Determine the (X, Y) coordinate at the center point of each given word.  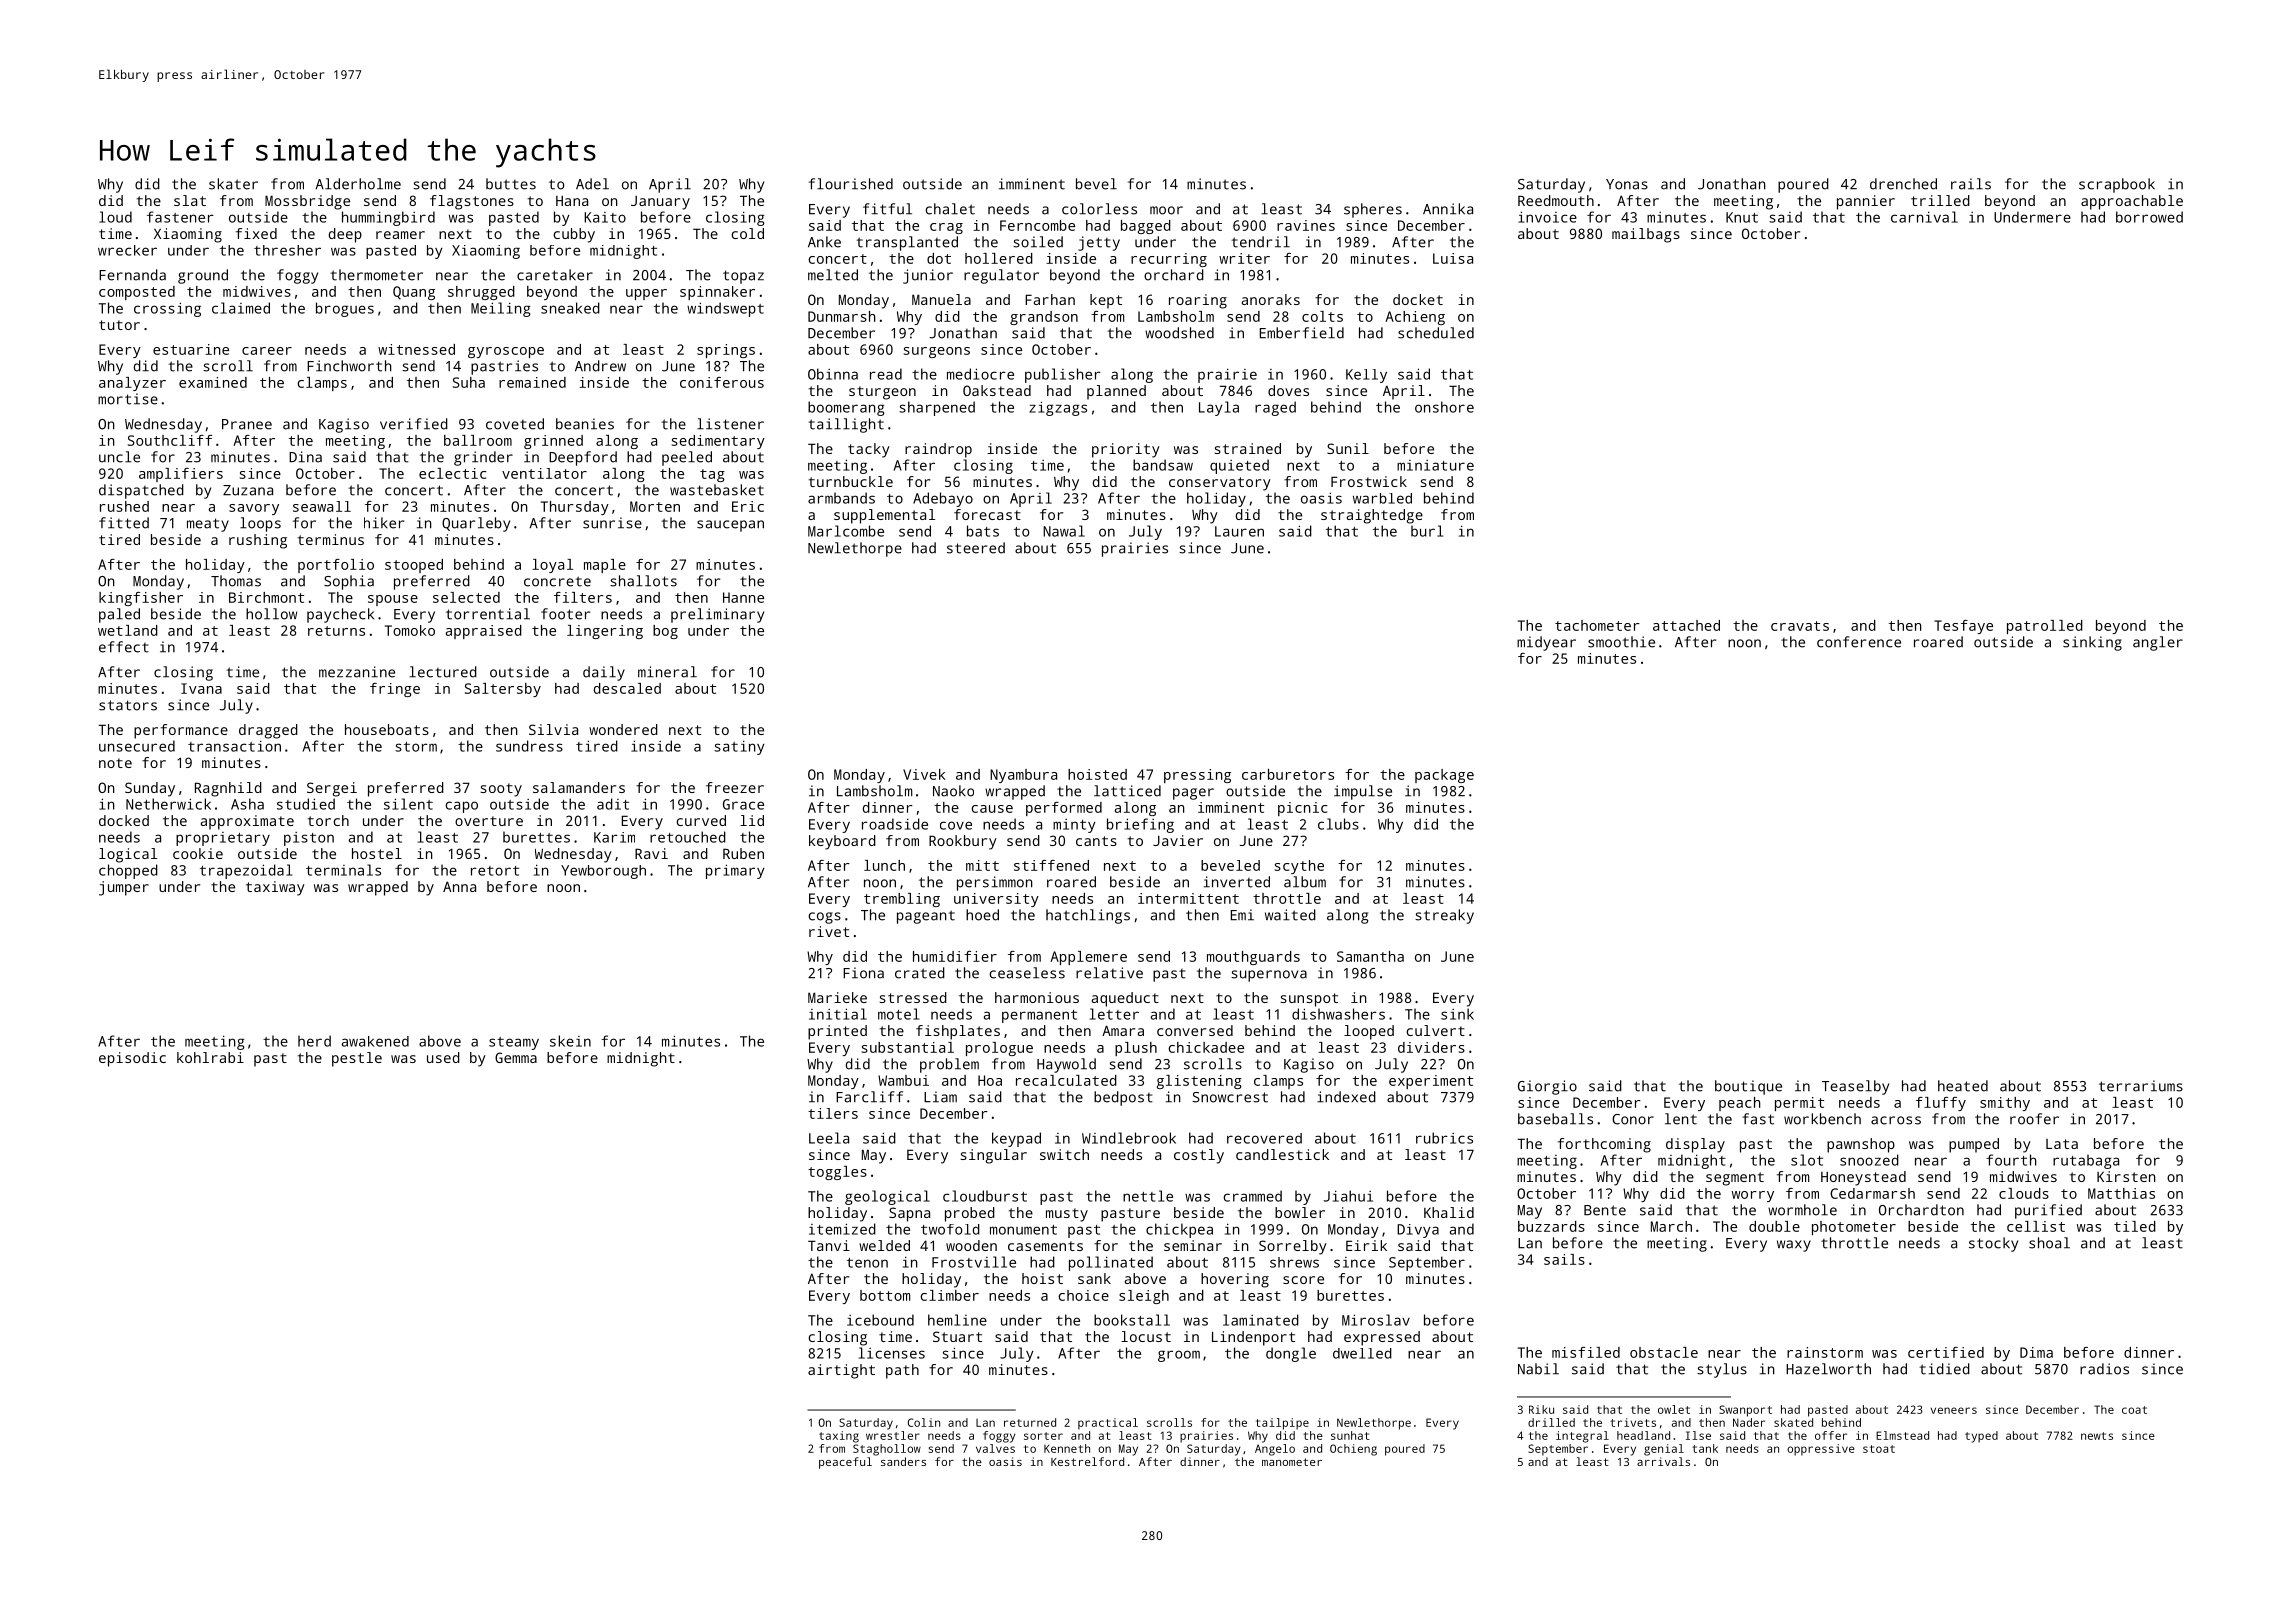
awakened (375, 1041)
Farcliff (869, 1097)
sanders (903, 1461)
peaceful (845, 1463)
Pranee (247, 424)
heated (1963, 1086)
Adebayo (943, 499)
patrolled (2045, 627)
